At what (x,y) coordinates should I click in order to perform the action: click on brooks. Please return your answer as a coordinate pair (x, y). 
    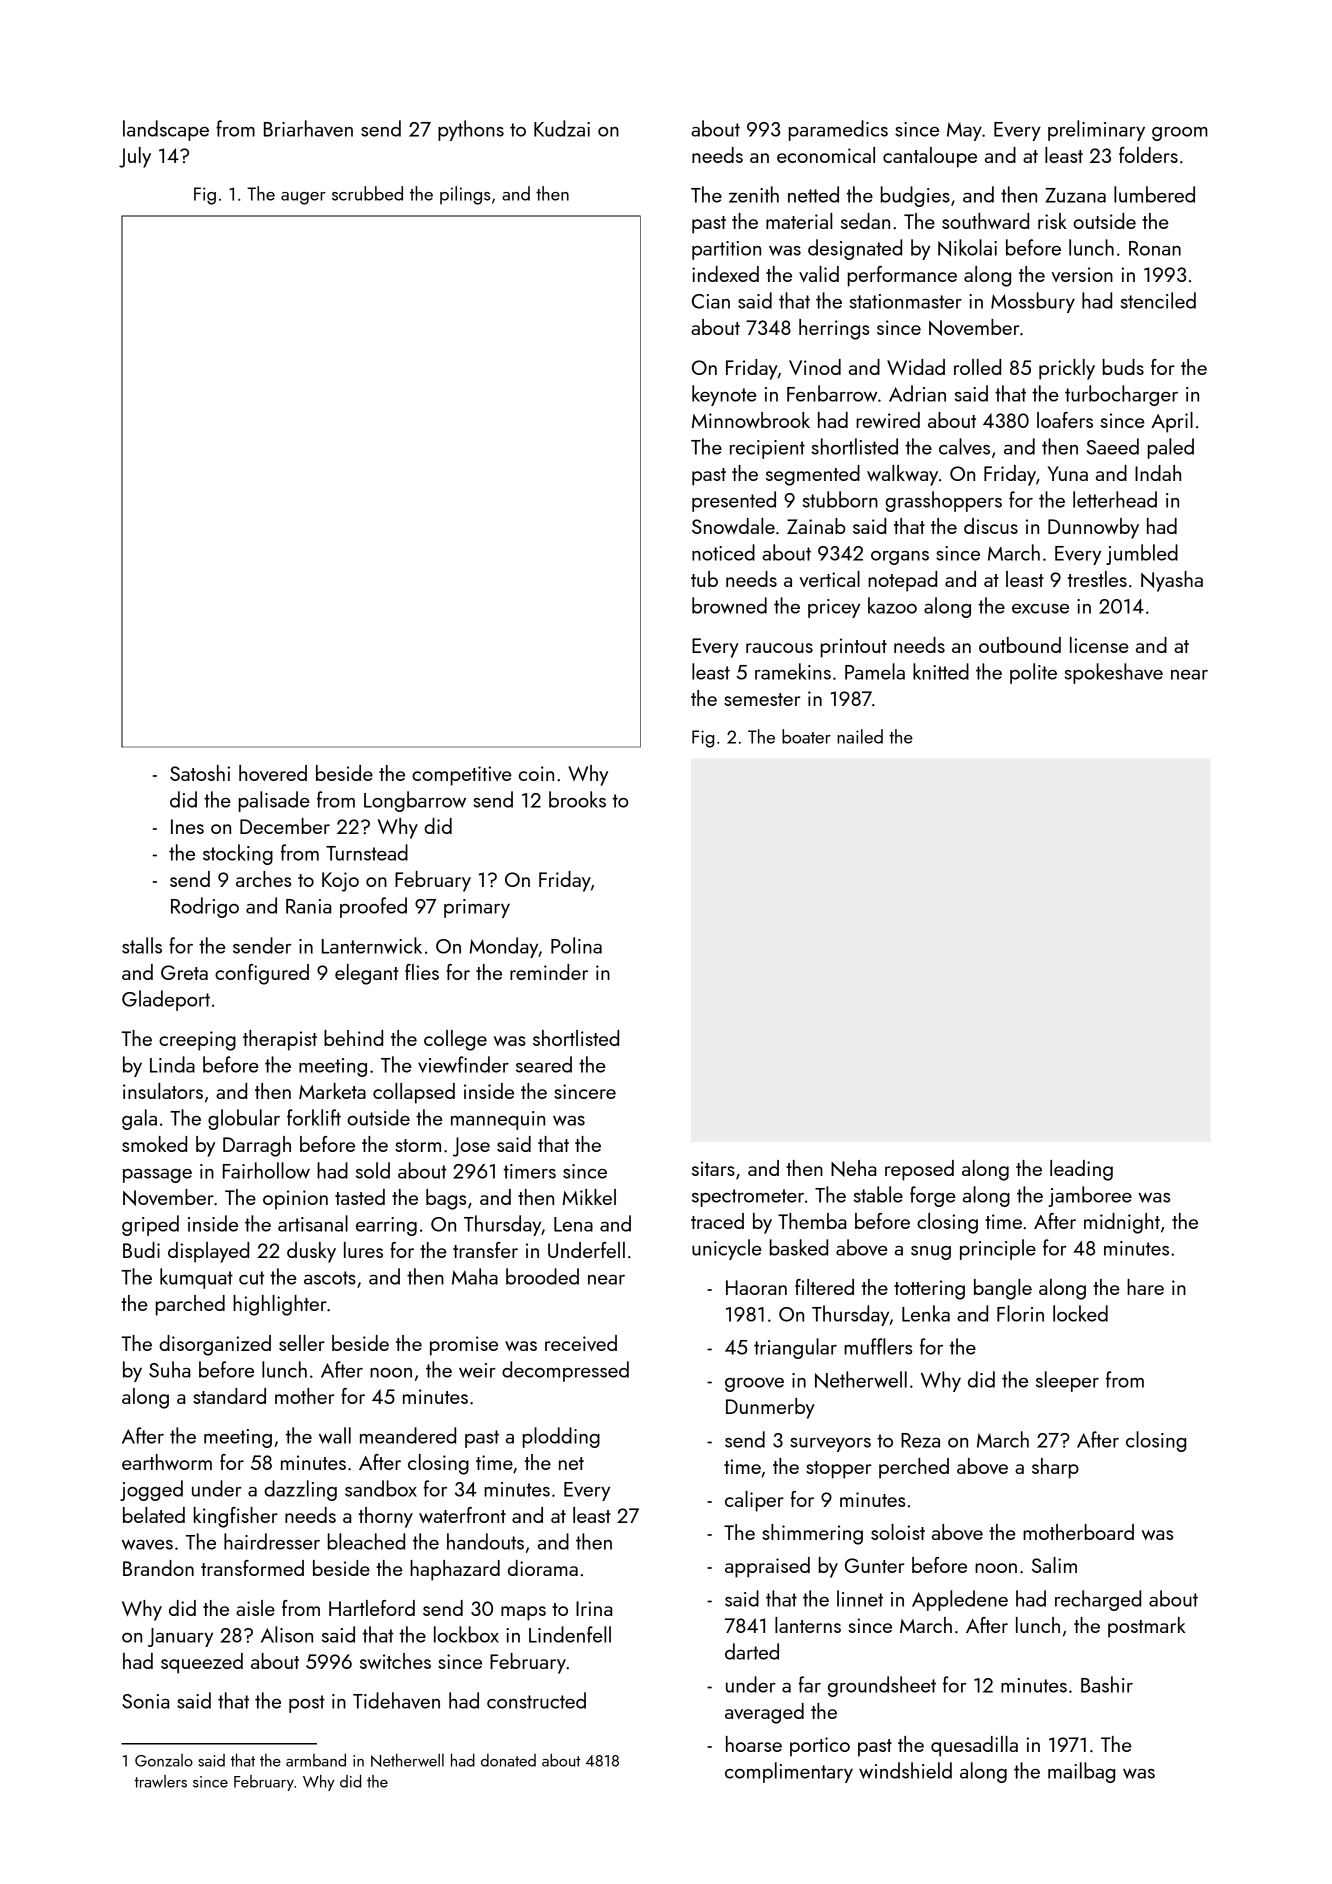
    Looking at the image, I should click on (577, 799).
